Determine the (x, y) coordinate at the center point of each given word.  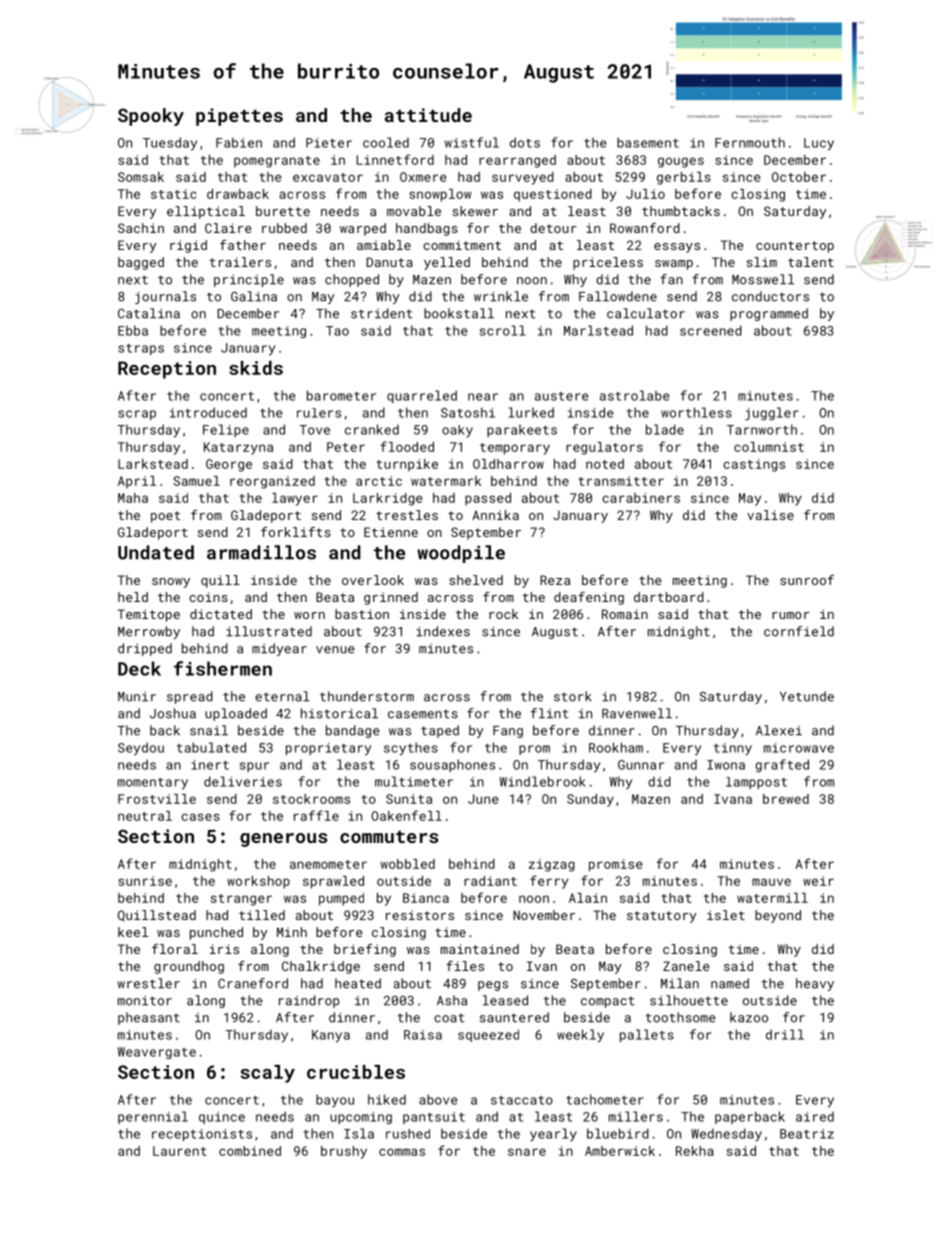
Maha (133, 498)
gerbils (684, 178)
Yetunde (807, 696)
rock (503, 614)
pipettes (239, 117)
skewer (475, 211)
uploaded (236, 714)
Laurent (180, 1151)
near (483, 397)
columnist (769, 447)
